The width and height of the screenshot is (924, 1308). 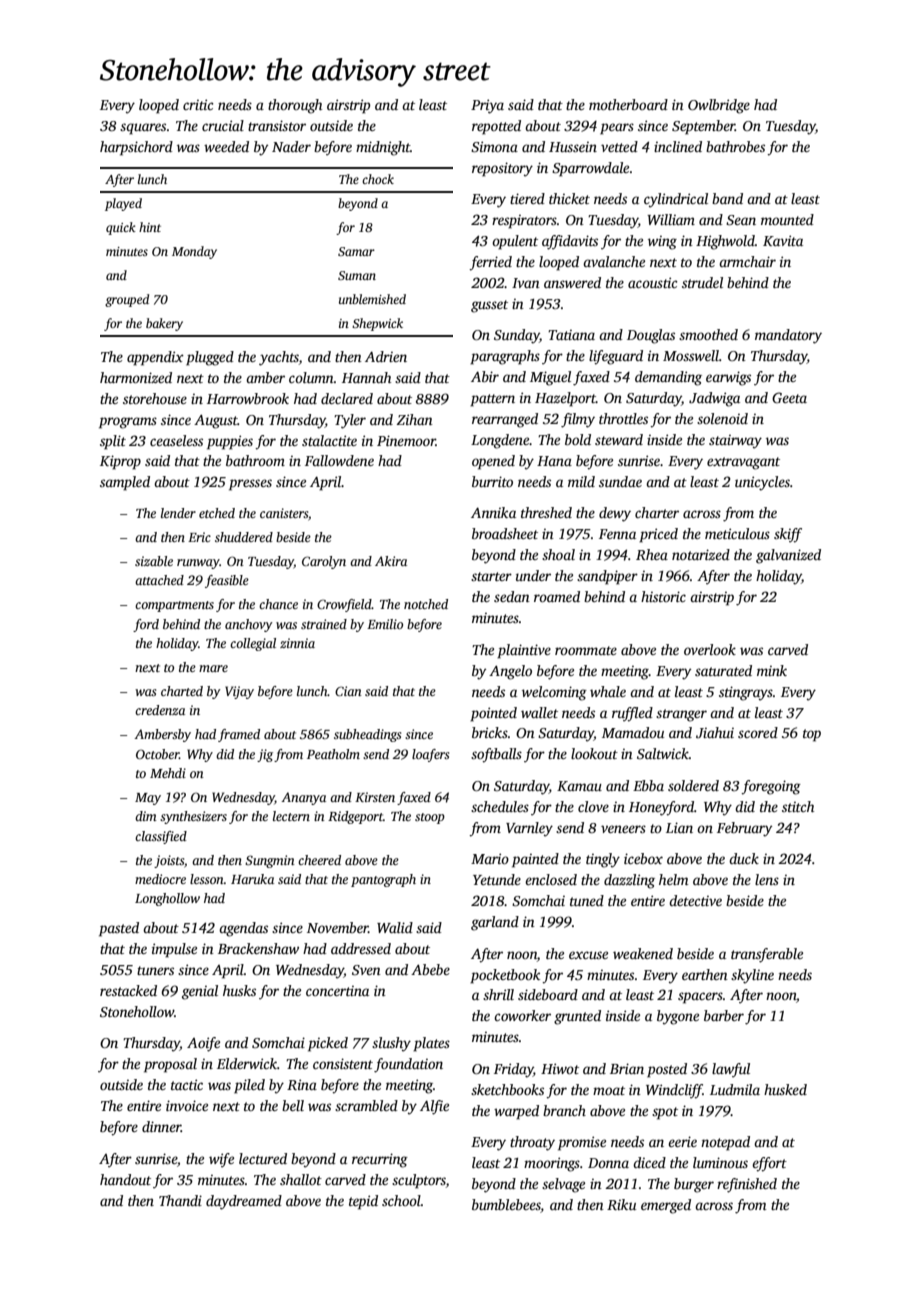 What do you see at coordinates (485, 376) in the screenshot?
I see `Abir` at bounding box center [485, 376].
